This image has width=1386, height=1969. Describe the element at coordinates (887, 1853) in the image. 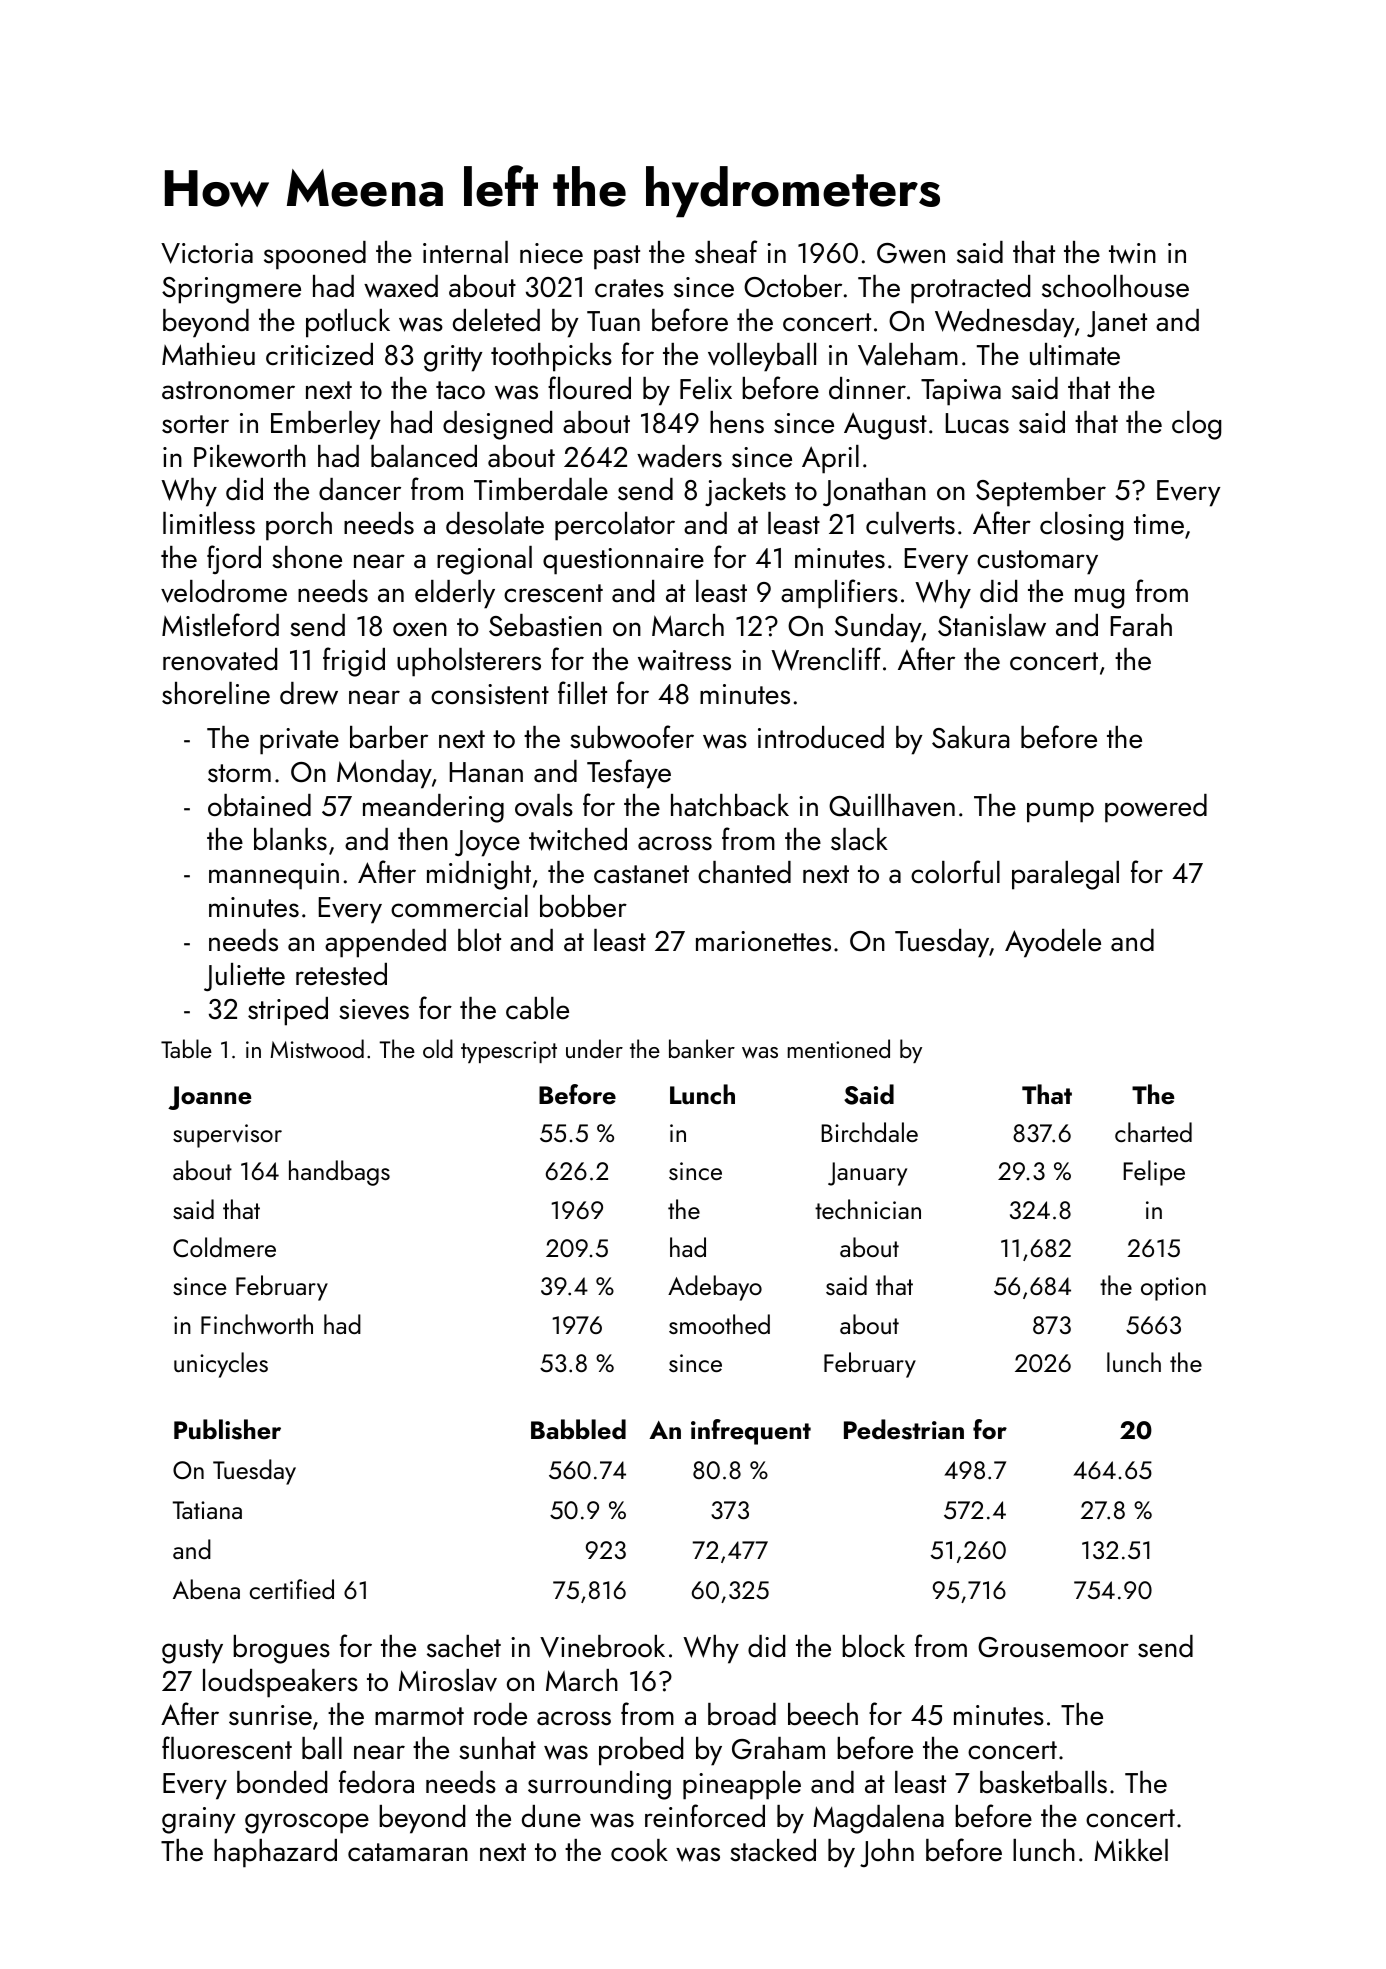

I see `John` at that location.
